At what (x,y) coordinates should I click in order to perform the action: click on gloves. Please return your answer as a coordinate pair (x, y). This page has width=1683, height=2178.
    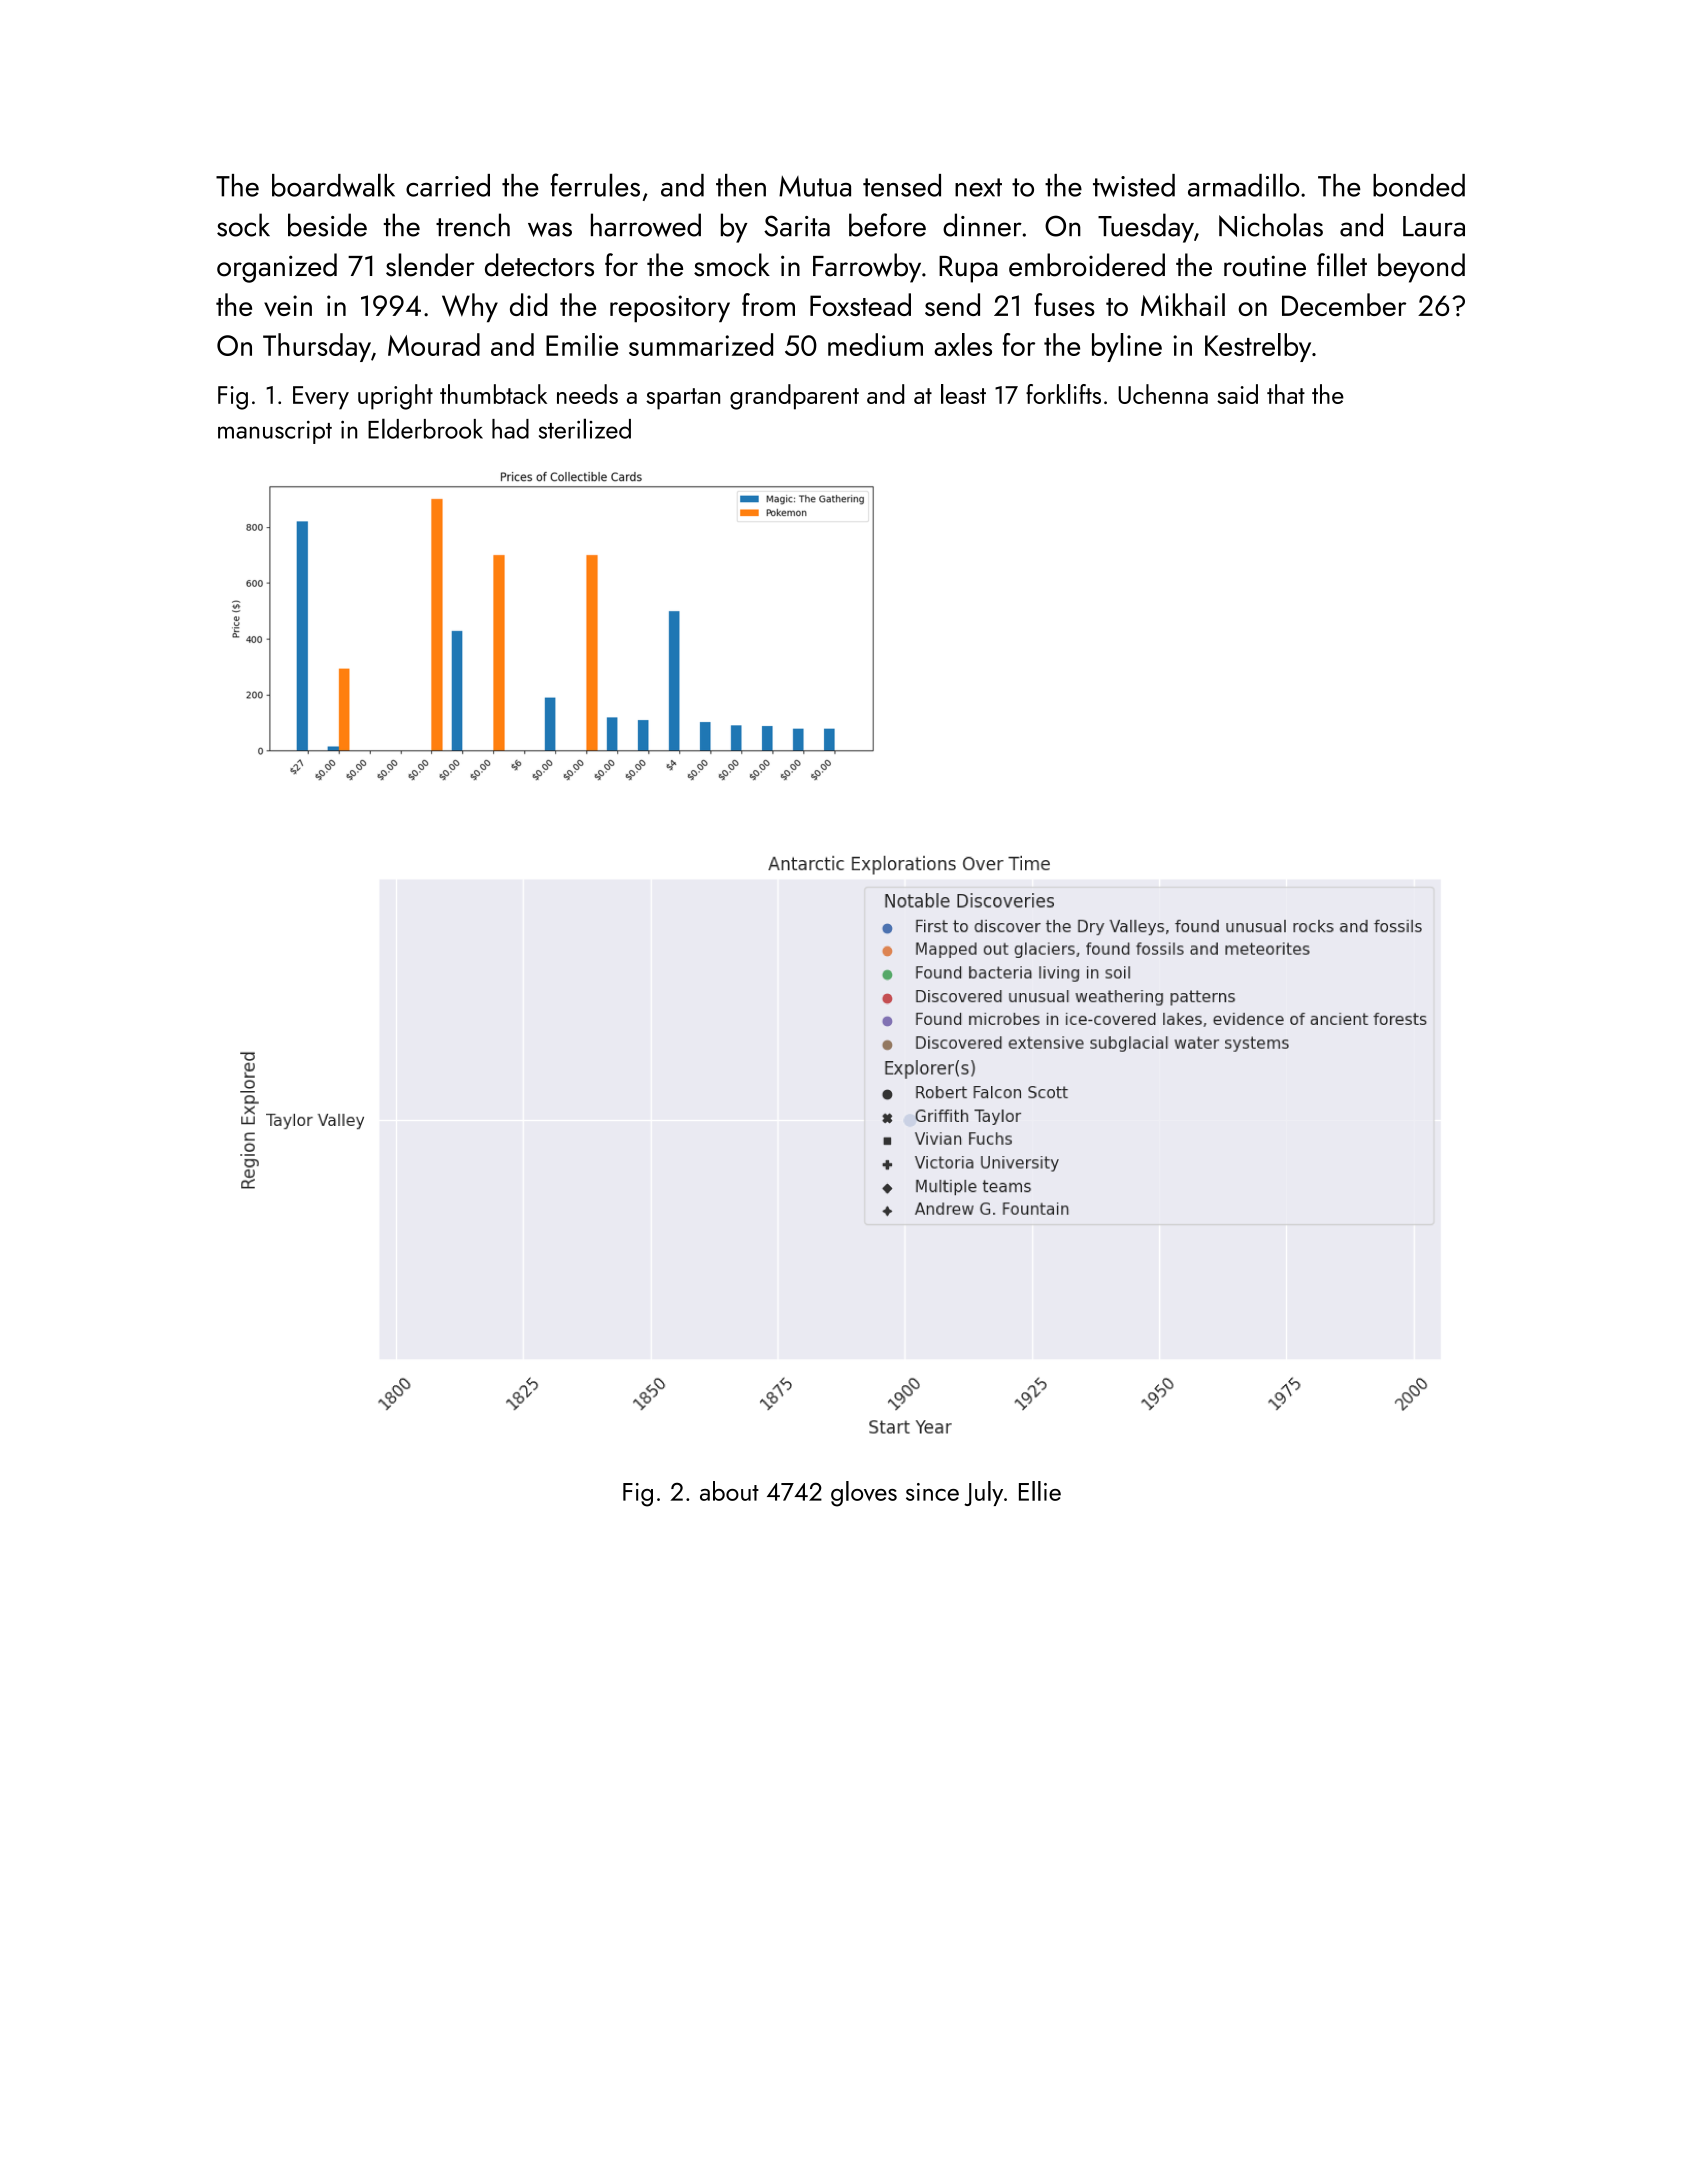
    Looking at the image, I should click on (864, 1494).
